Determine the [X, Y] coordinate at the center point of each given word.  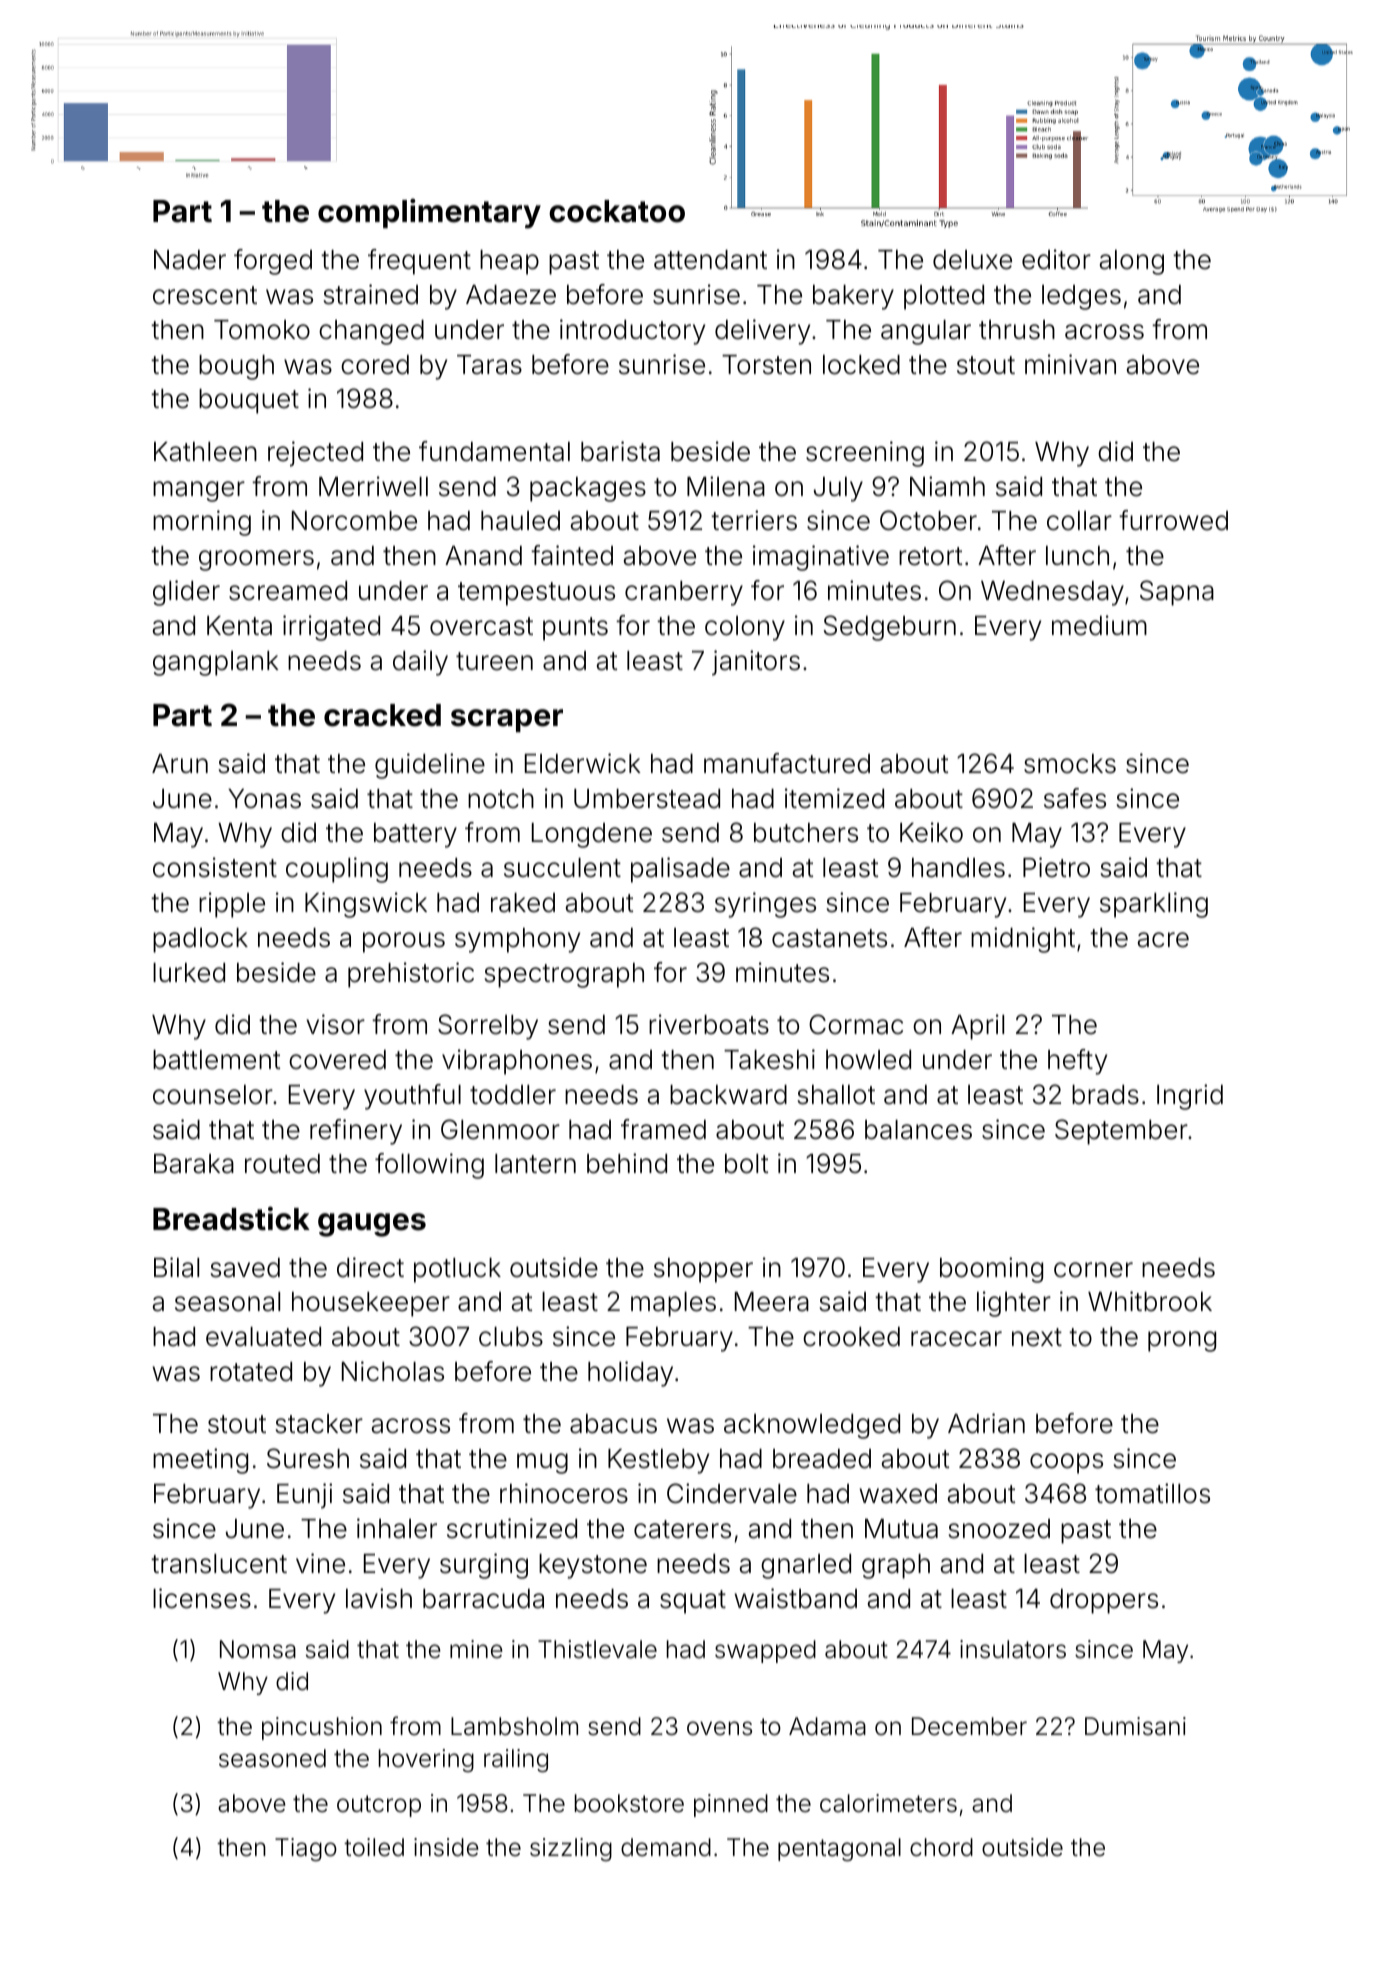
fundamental [494, 451]
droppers [1104, 1601]
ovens [719, 1728]
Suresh [308, 1458]
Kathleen [205, 452]
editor [1056, 259]
